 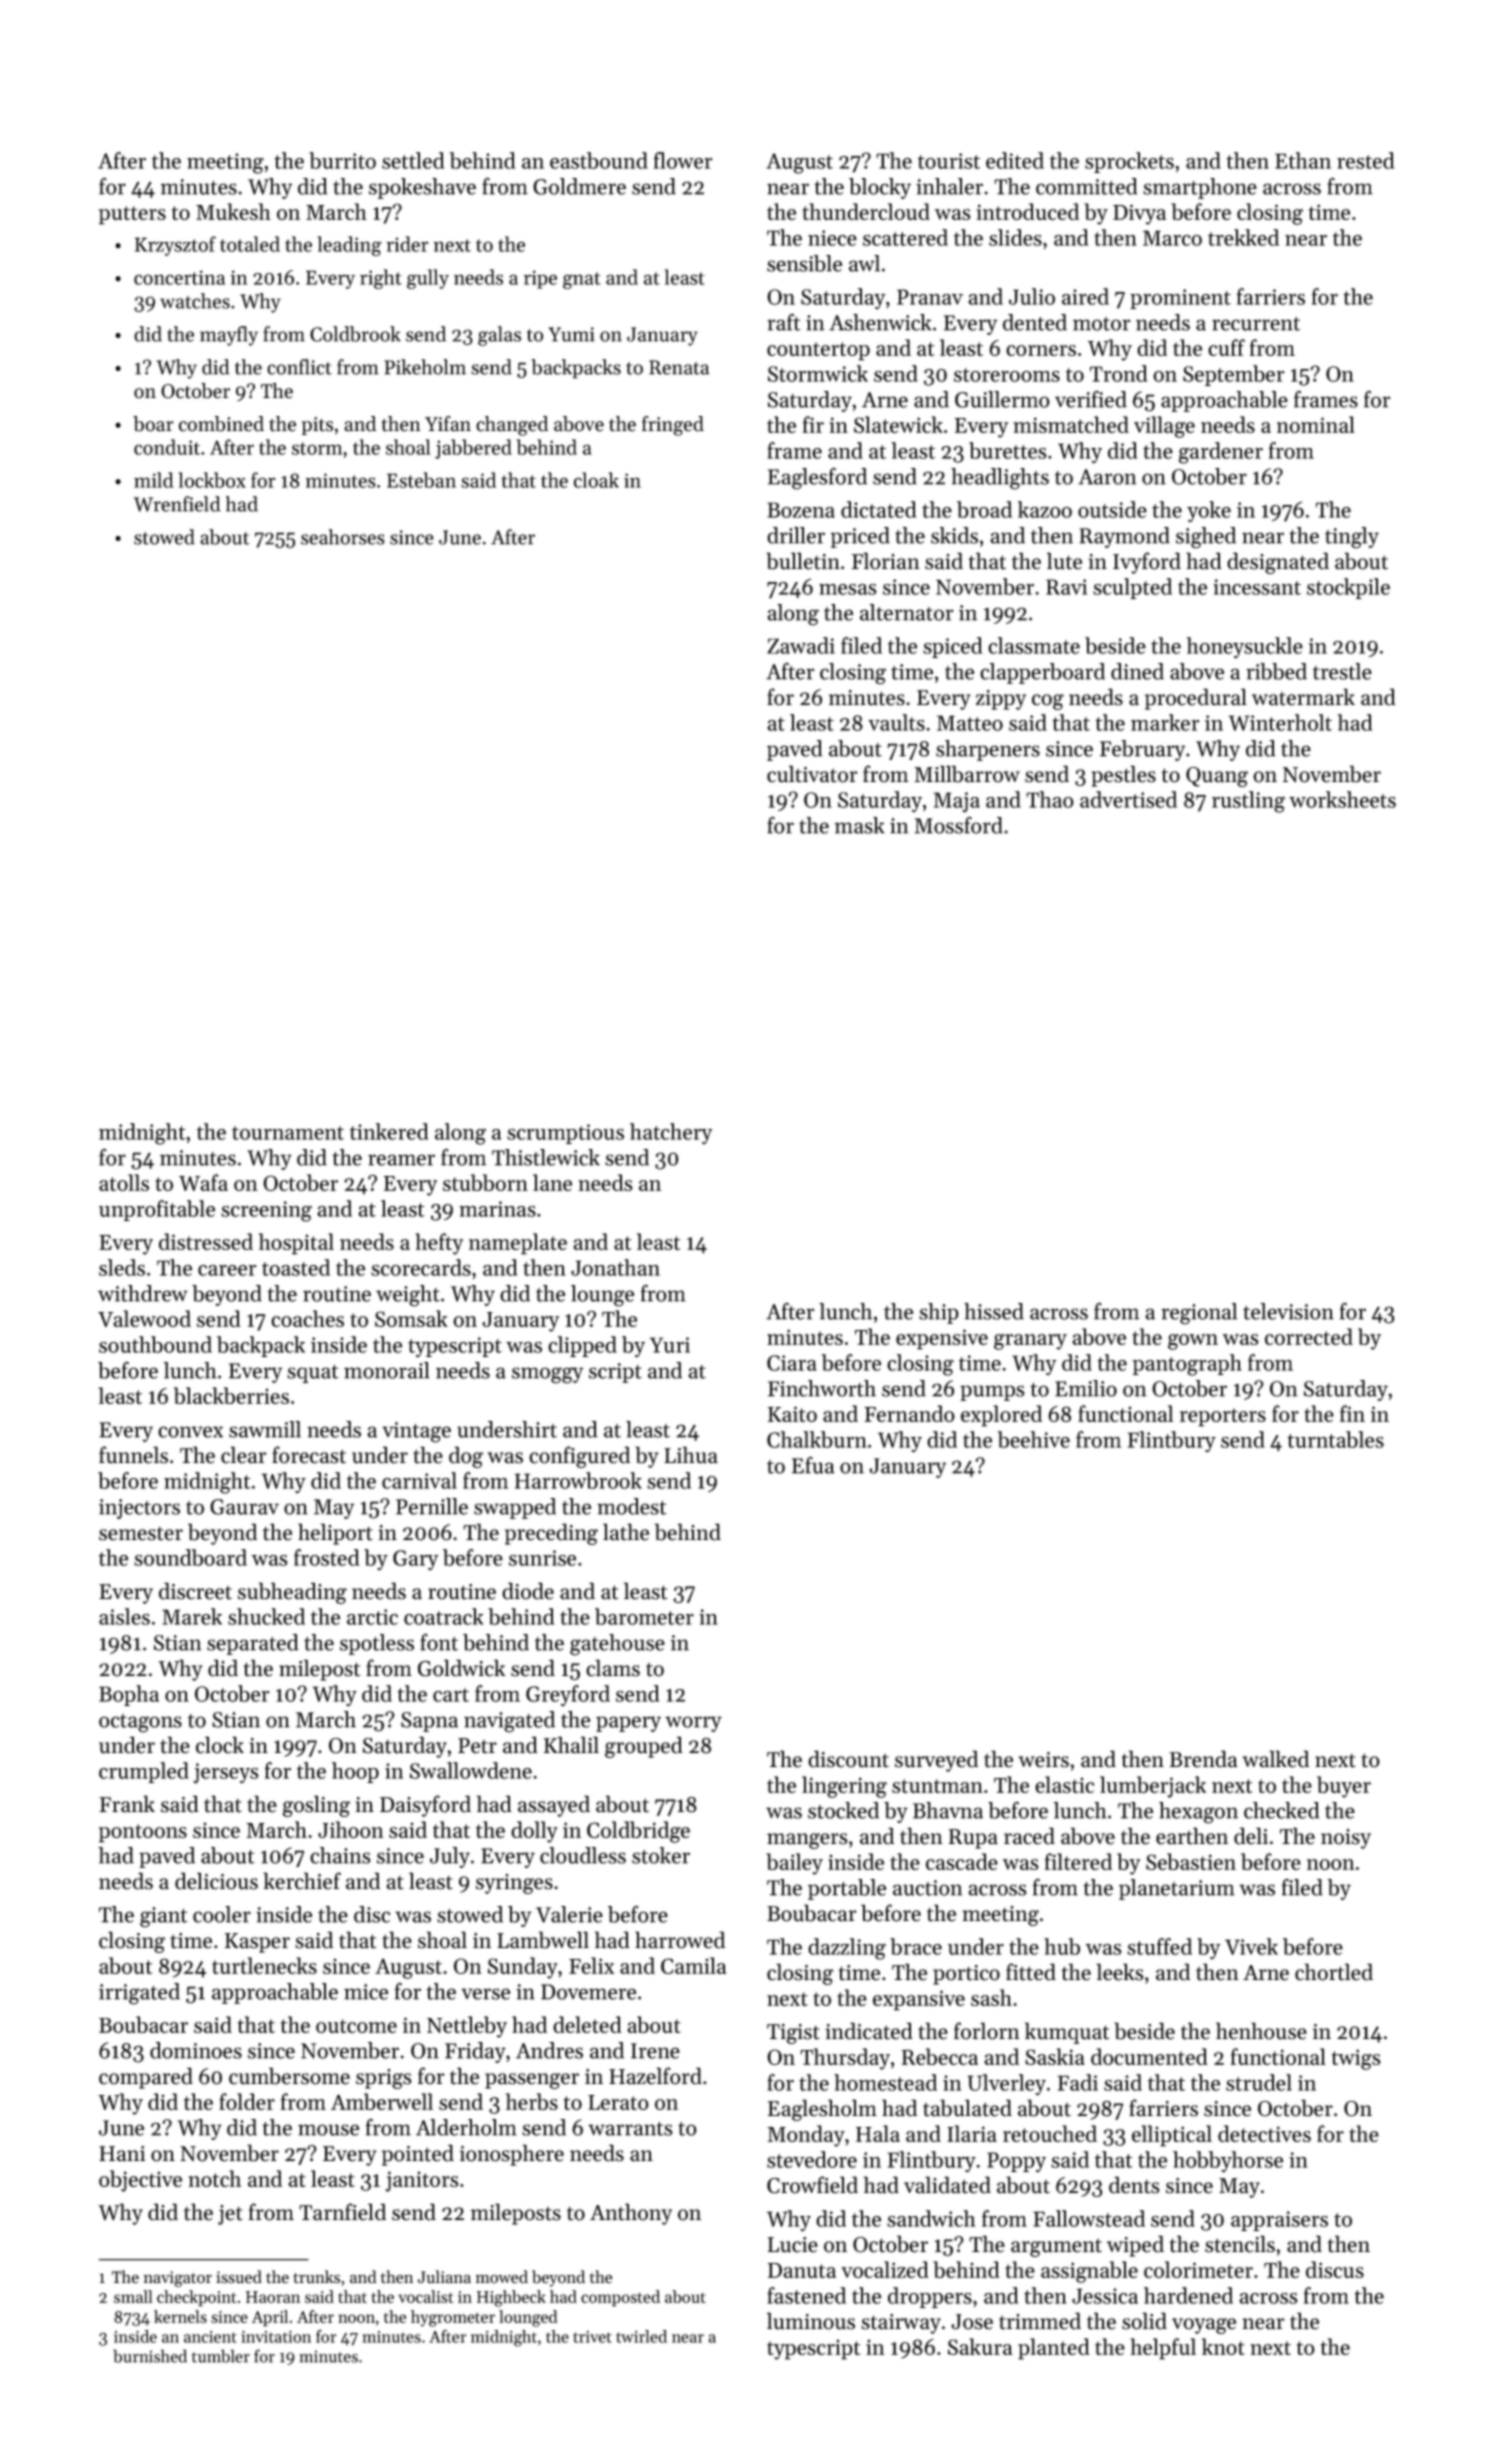 I want to click on Rebecca, so click(x=940, y=2056).
